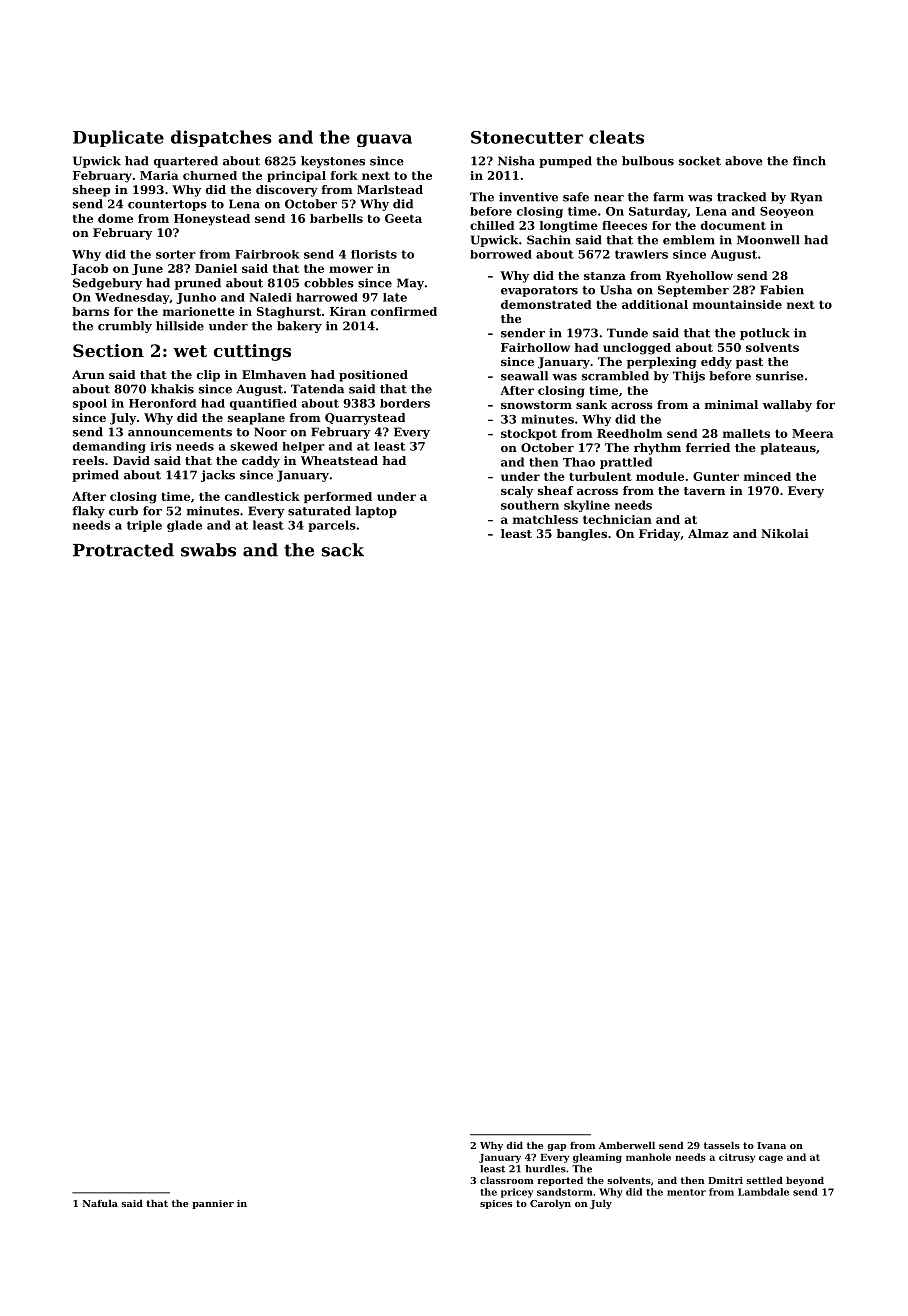 Image resolution: width=908 pixels, height=1316 pixels. What do you see at coordinates (343, 550) in the screenshot?
I see `sack` at bounding box center [343, 550].
